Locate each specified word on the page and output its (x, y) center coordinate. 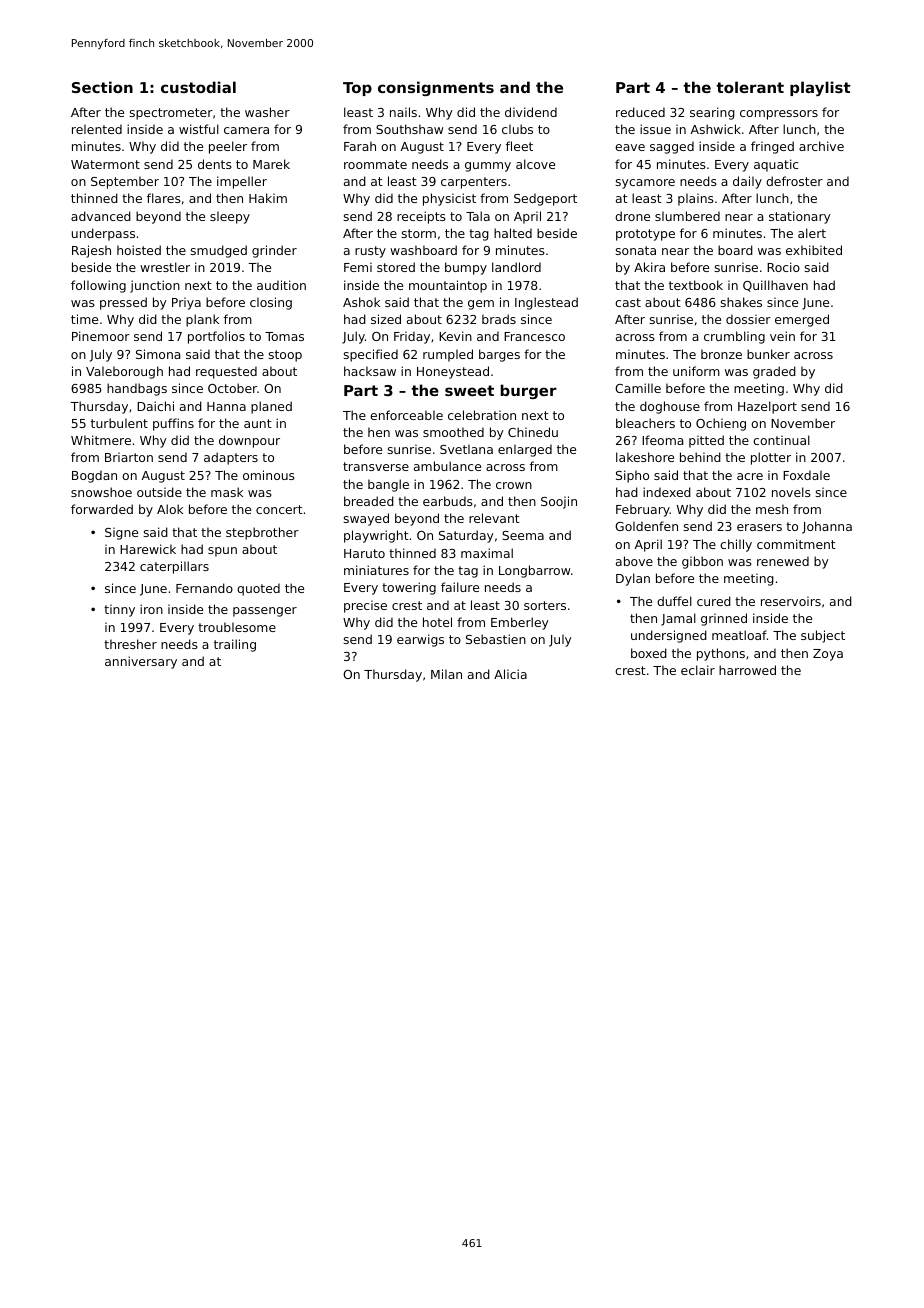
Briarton (129, 457)
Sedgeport (545, 199)
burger (528, 391)
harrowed (747, 670)
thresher (130, 644)
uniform (696, 371)
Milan (446, 674)
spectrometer (171, 114)
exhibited (814, 250)
